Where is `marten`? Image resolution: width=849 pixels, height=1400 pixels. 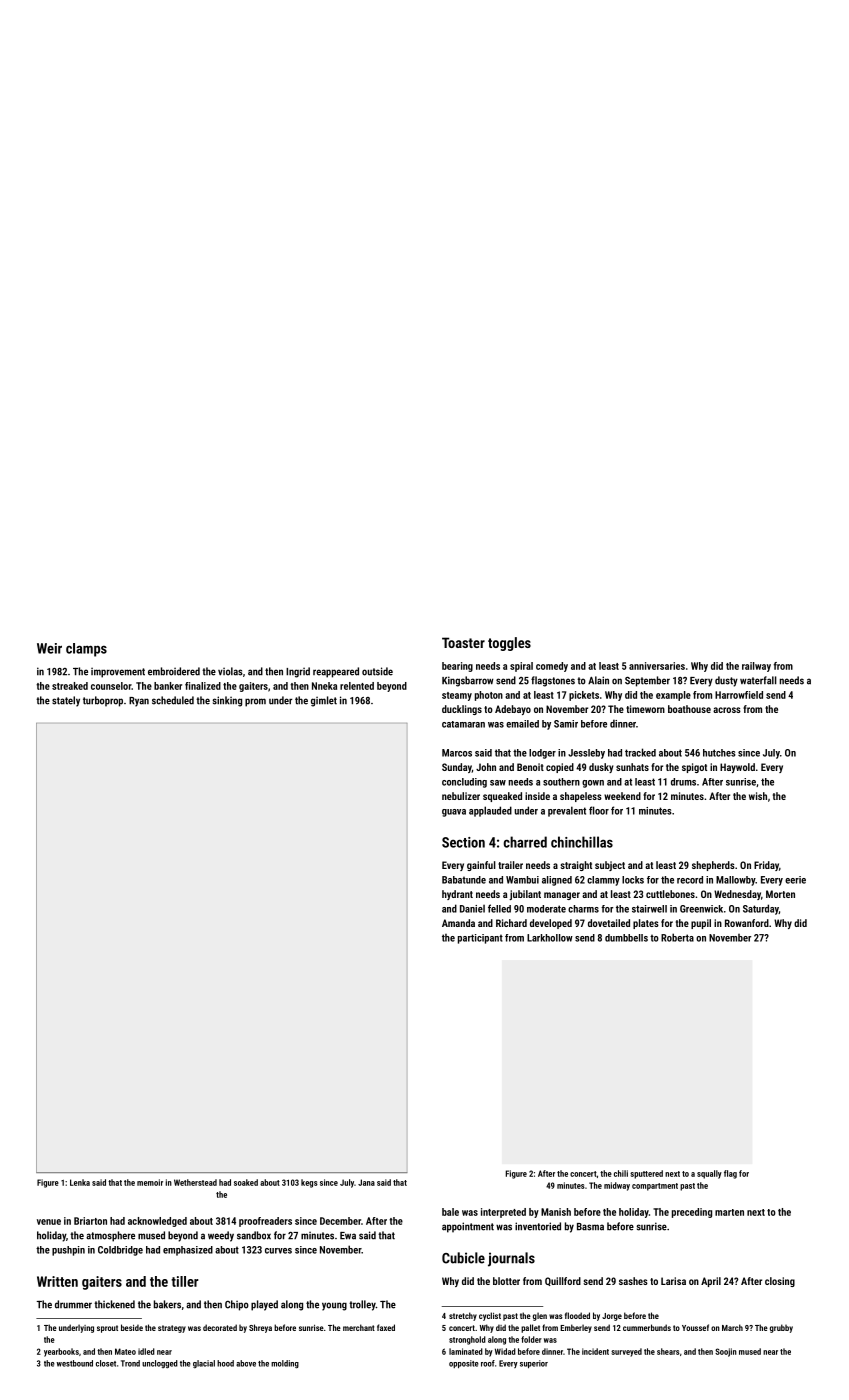
marten is located at coordinates (729, 1212).
